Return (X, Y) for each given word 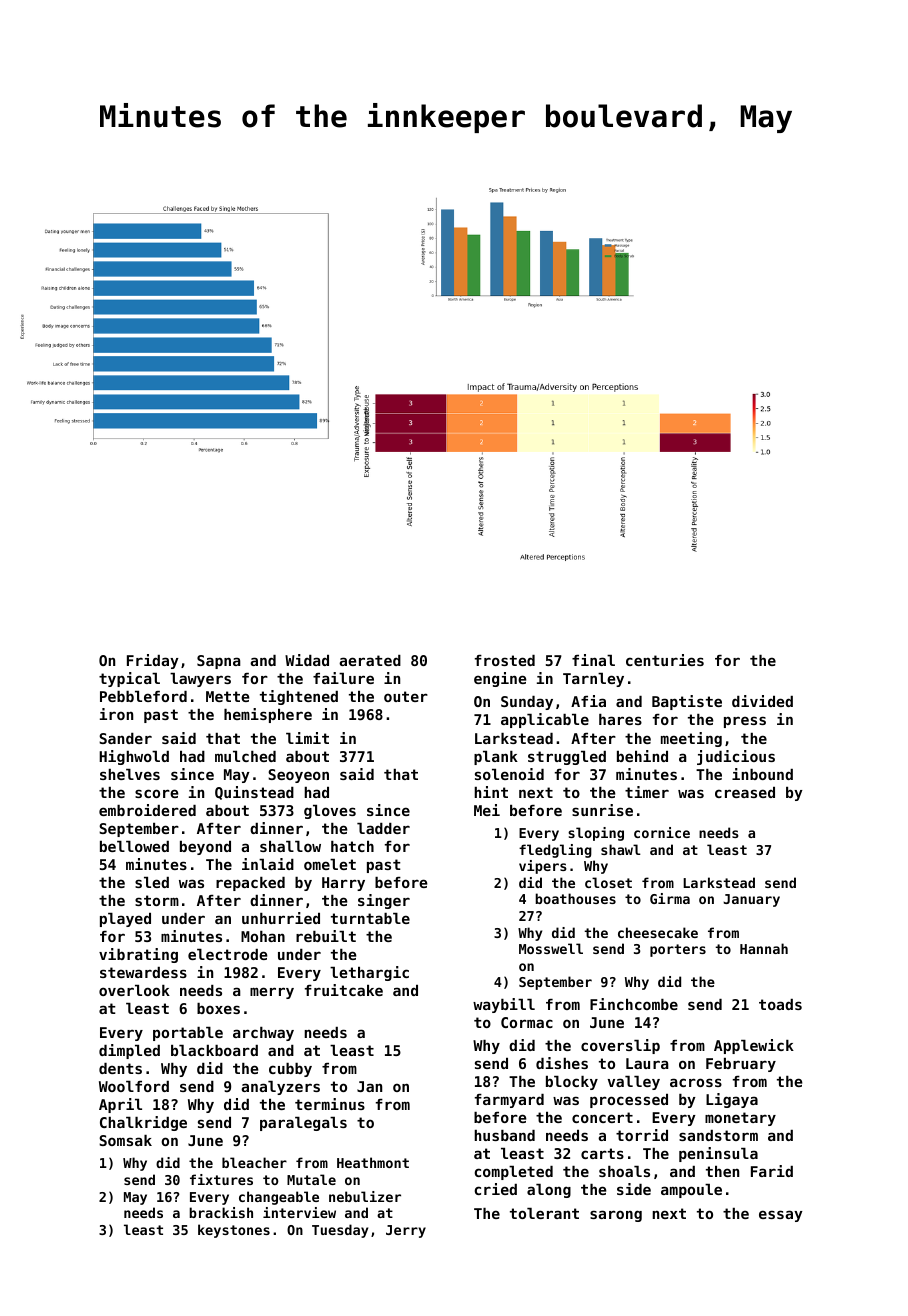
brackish (221, 1212)
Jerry (406, 1231)
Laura (647, 1063)
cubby (290, 1070)
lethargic (369, 973)
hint (491, 792)
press (745, 722)
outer (406, 696)
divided (762, 701)
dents (120, 1068)
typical (129, 679)
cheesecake (658, 932)
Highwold (134, 757)
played (125, 920)
